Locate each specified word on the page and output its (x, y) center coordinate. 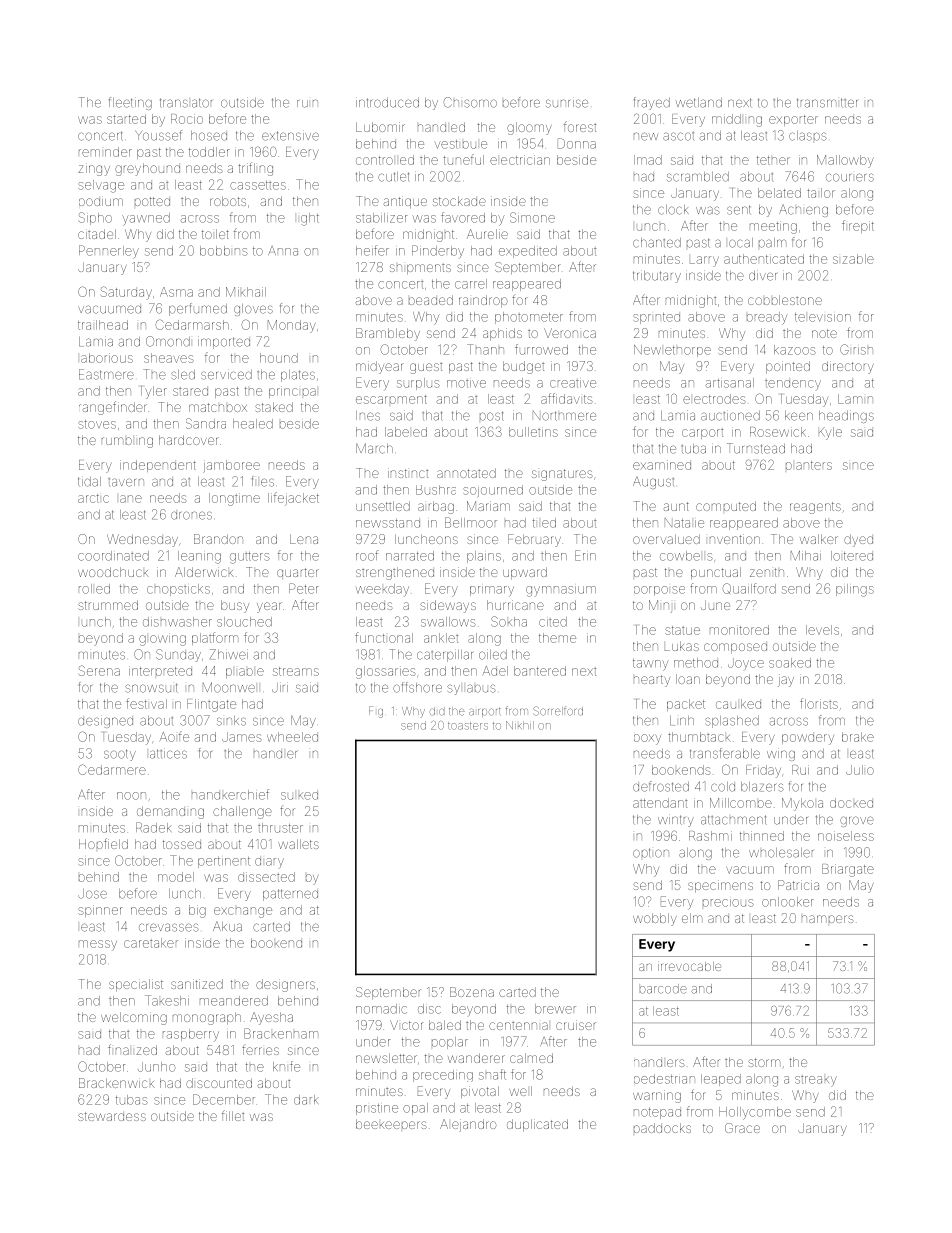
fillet (233, 1115)
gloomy (529, 128)
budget (523, 367)
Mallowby (845, 161)
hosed (209, 136)
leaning (199, 557)
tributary (657, 276)
